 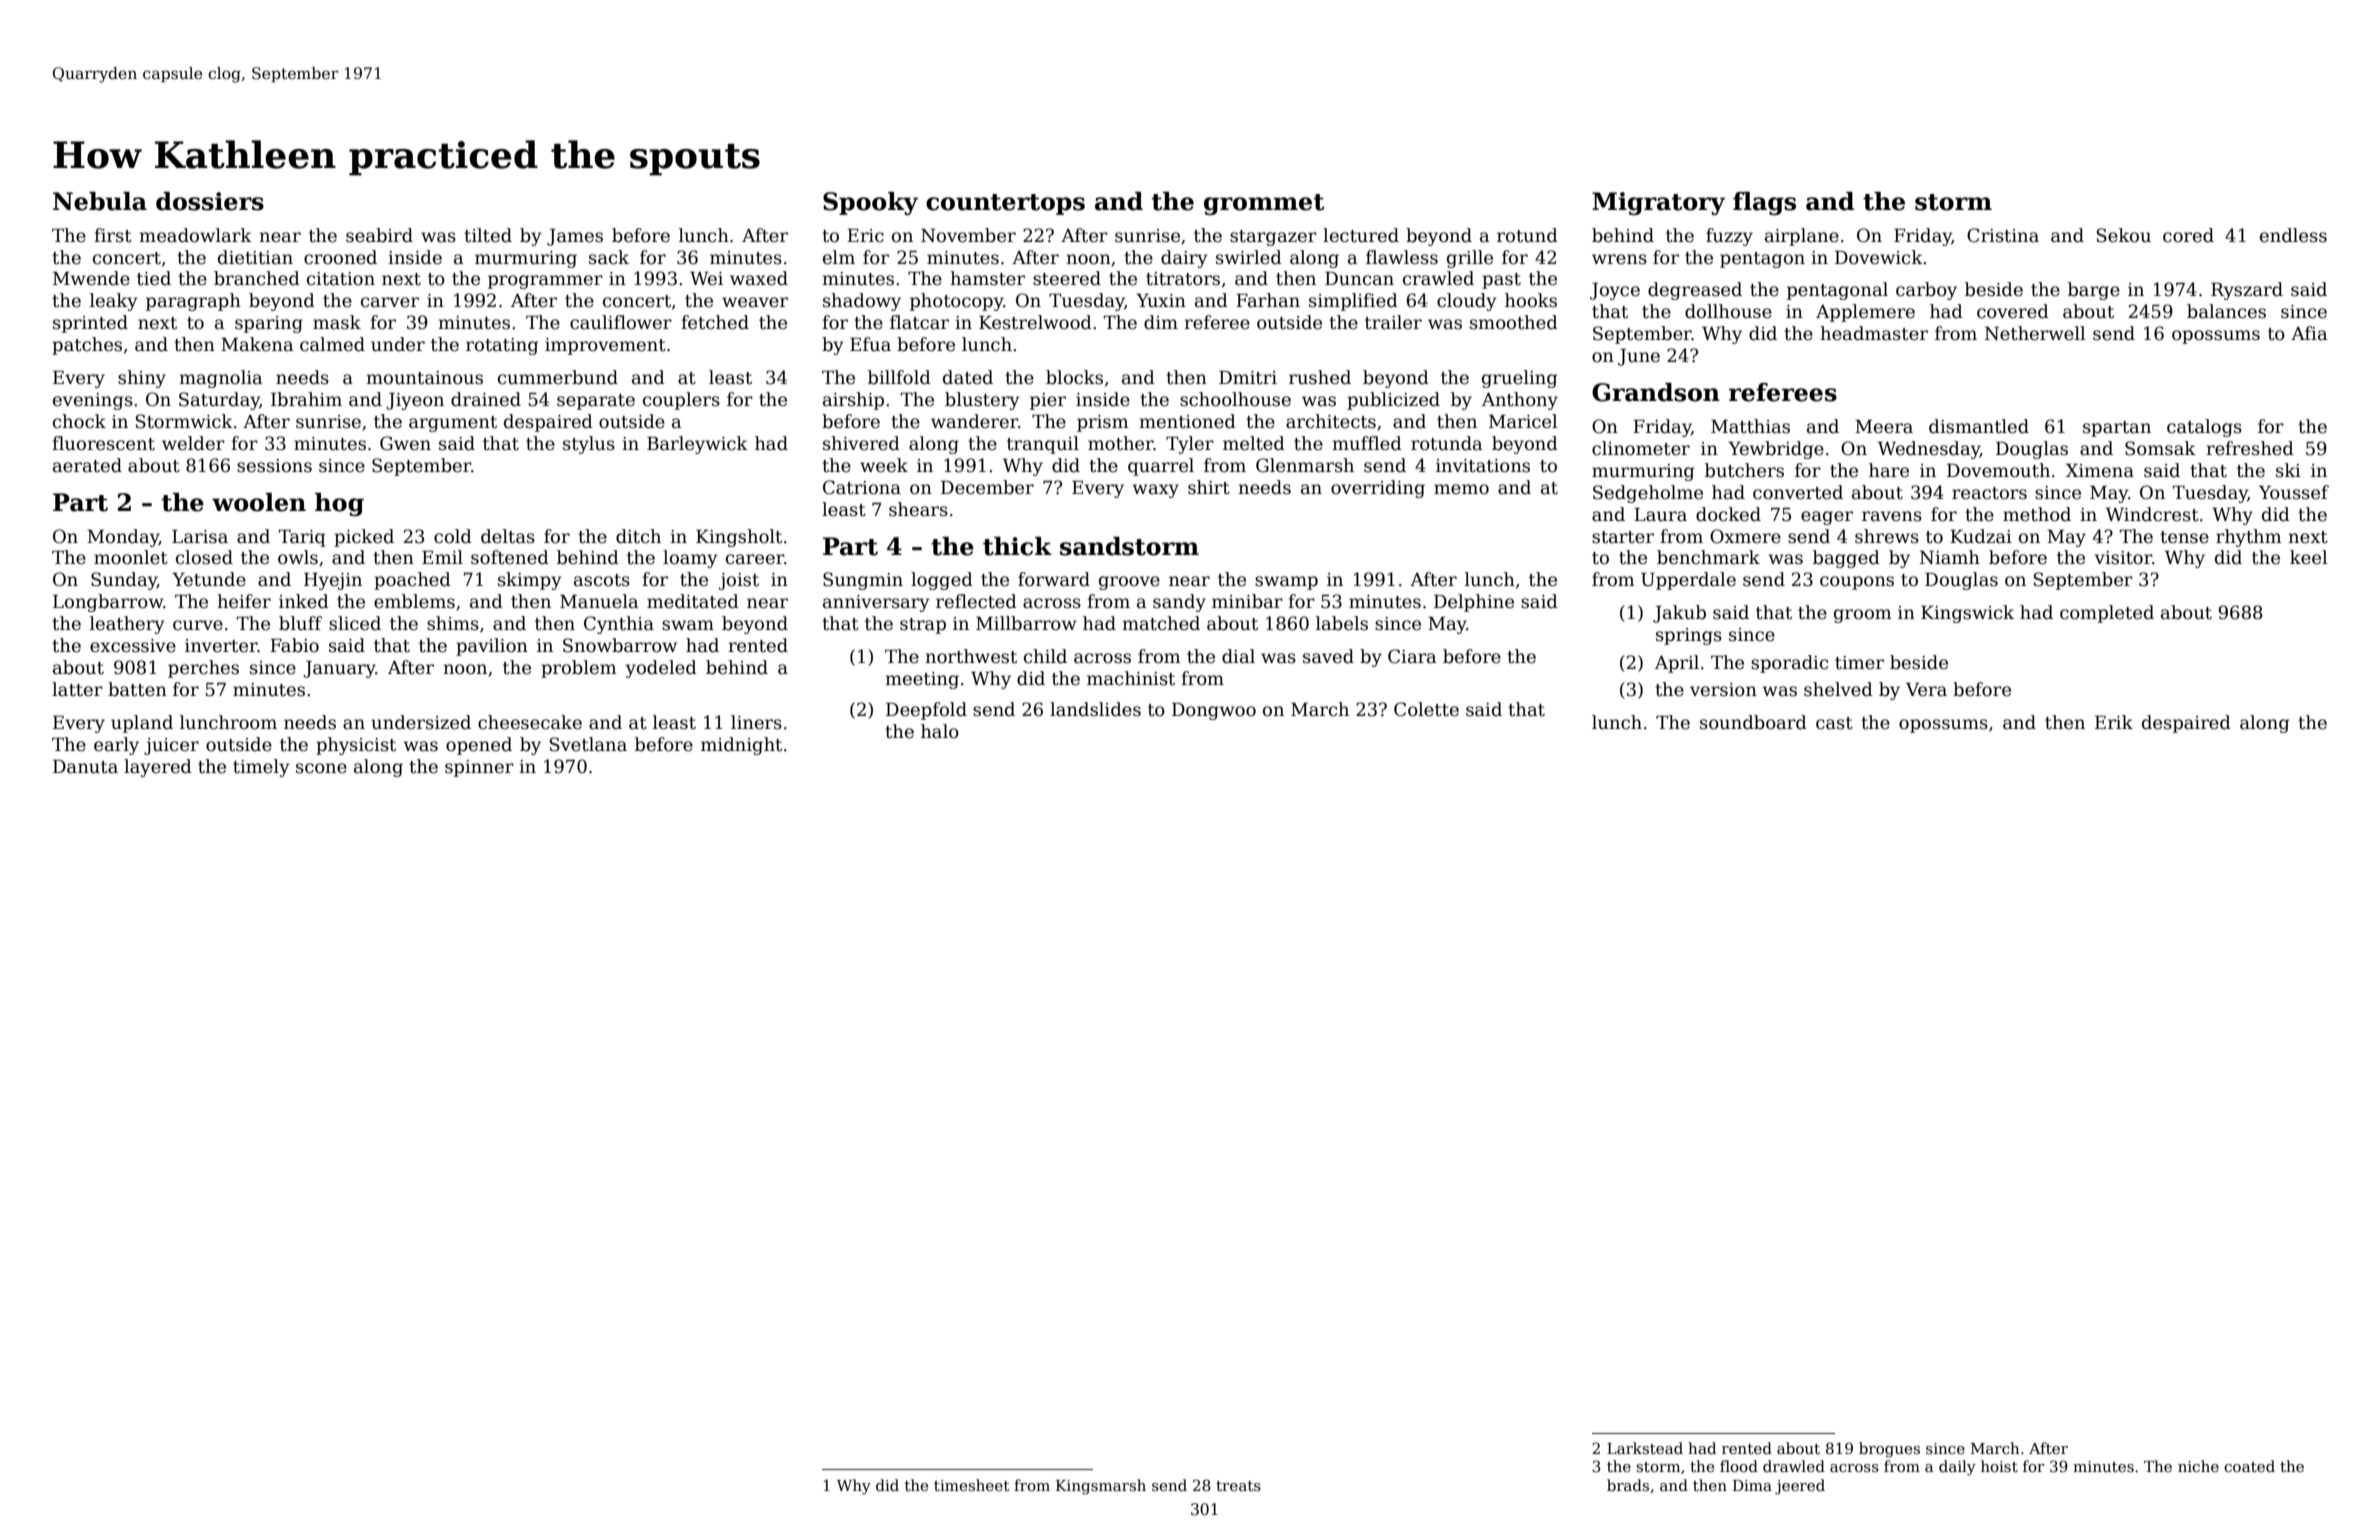 What do you see at coordinates (453, 623) in the screenshot?
I see `shims` at bounding box center [453, 623].
